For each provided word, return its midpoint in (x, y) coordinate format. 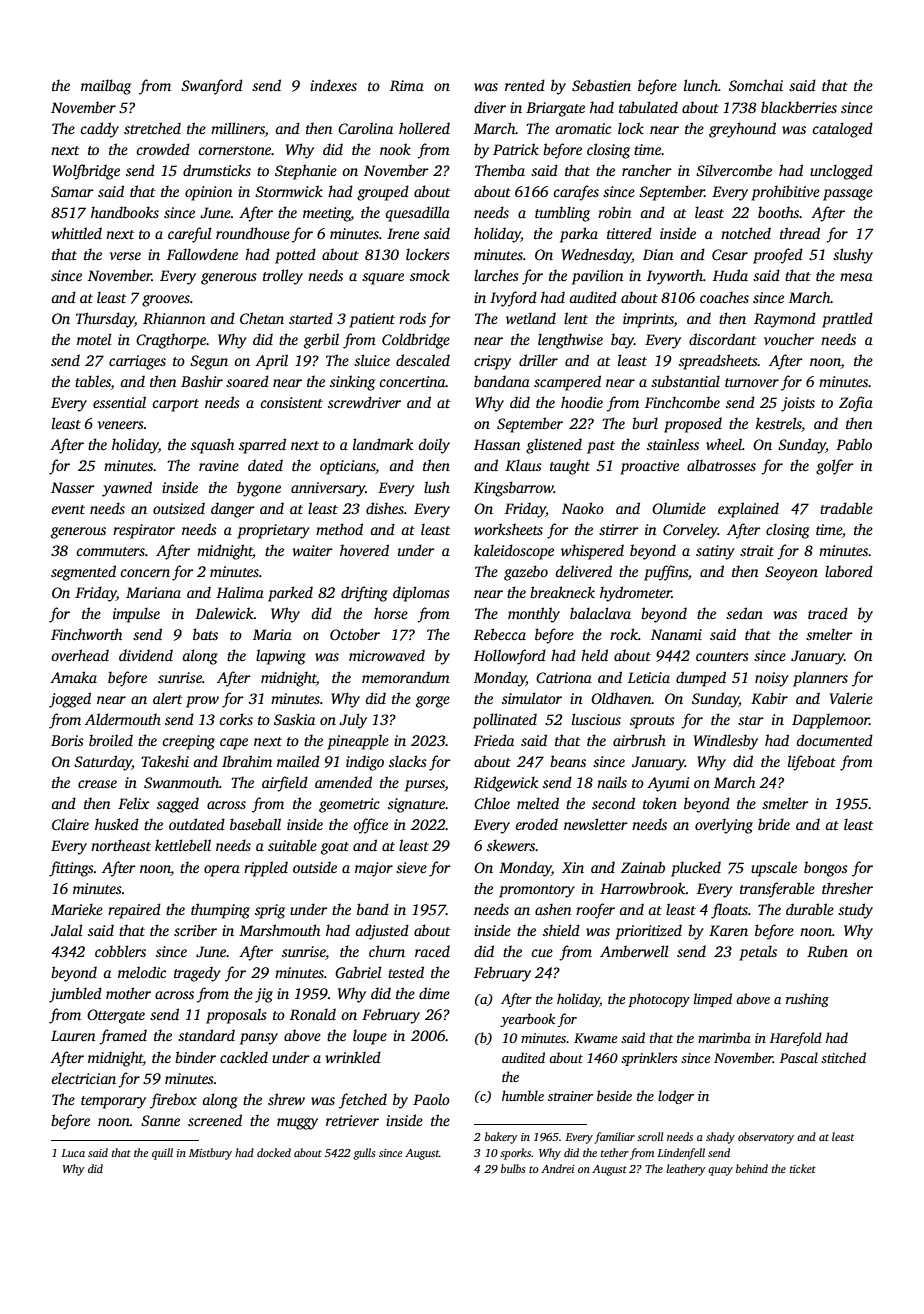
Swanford (212, 87)
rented (525, 85)
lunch (701, 85)
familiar (614, 1138)
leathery (685, 1170)
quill (162, 1154)
